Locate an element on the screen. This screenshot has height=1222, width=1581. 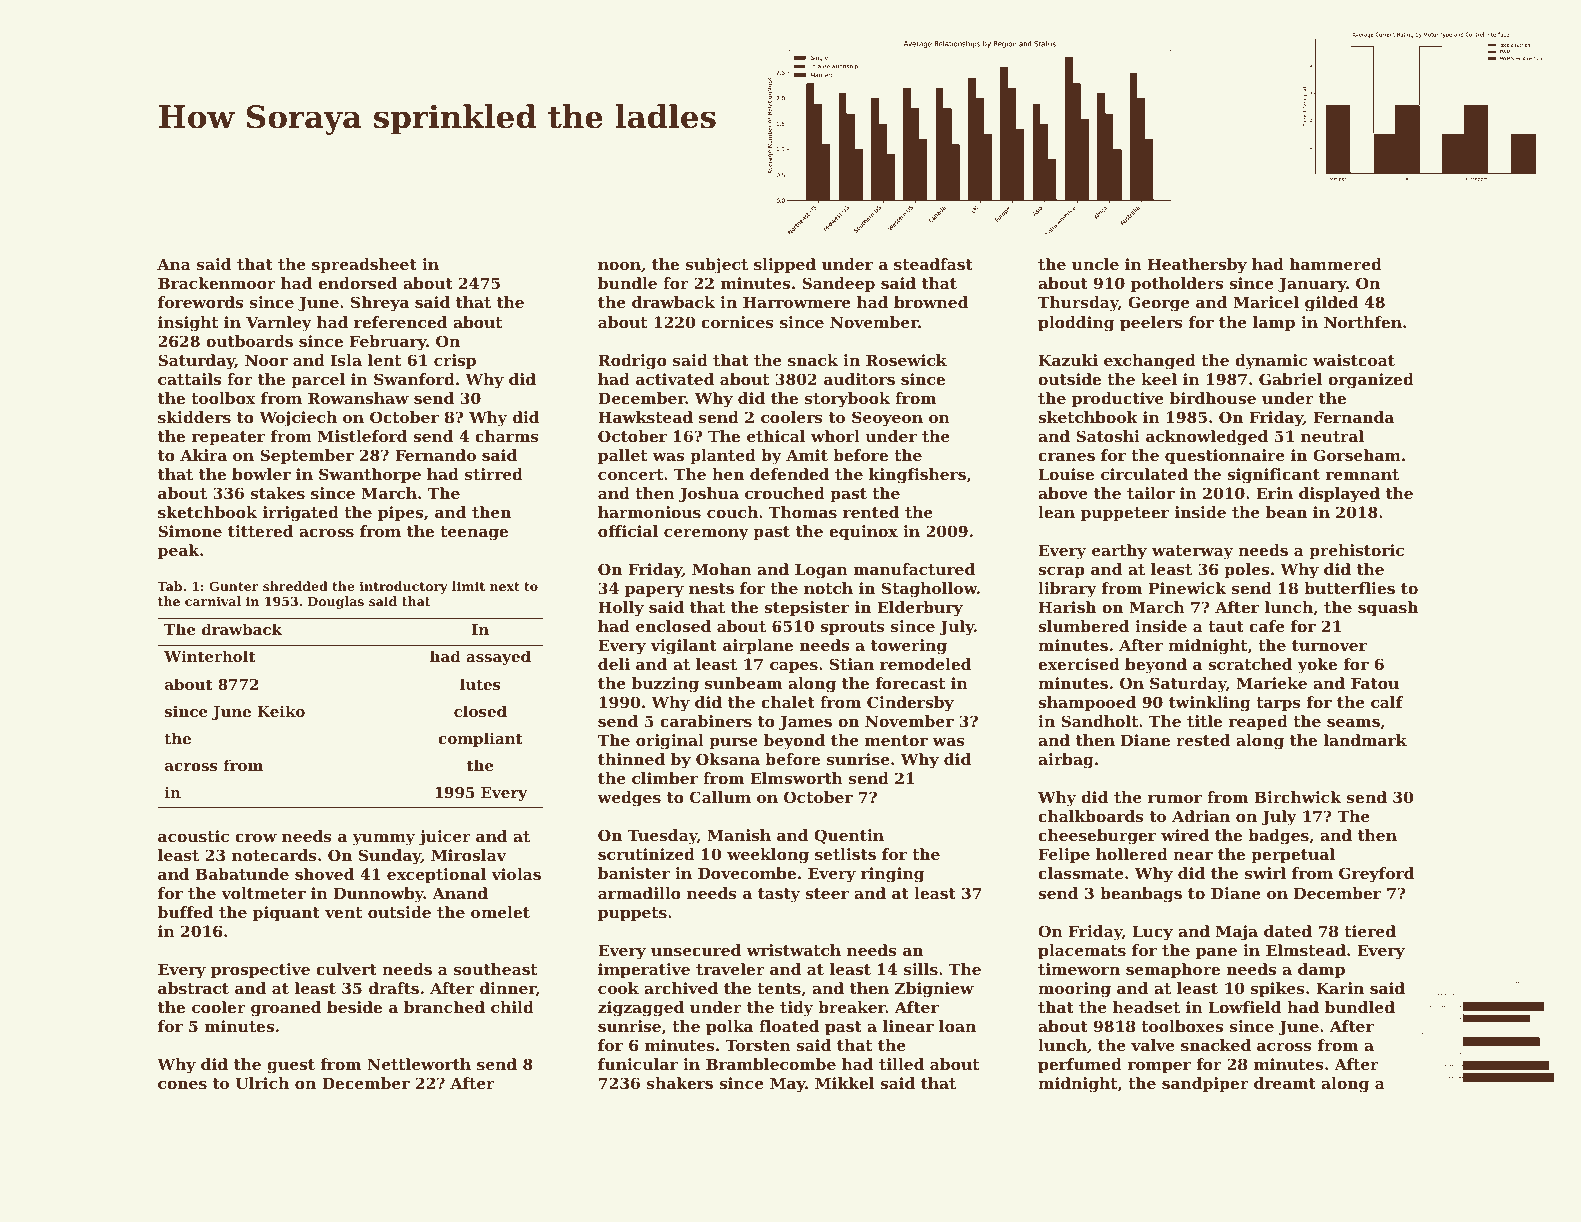
Joshua is located at coordinates (709, 494).
